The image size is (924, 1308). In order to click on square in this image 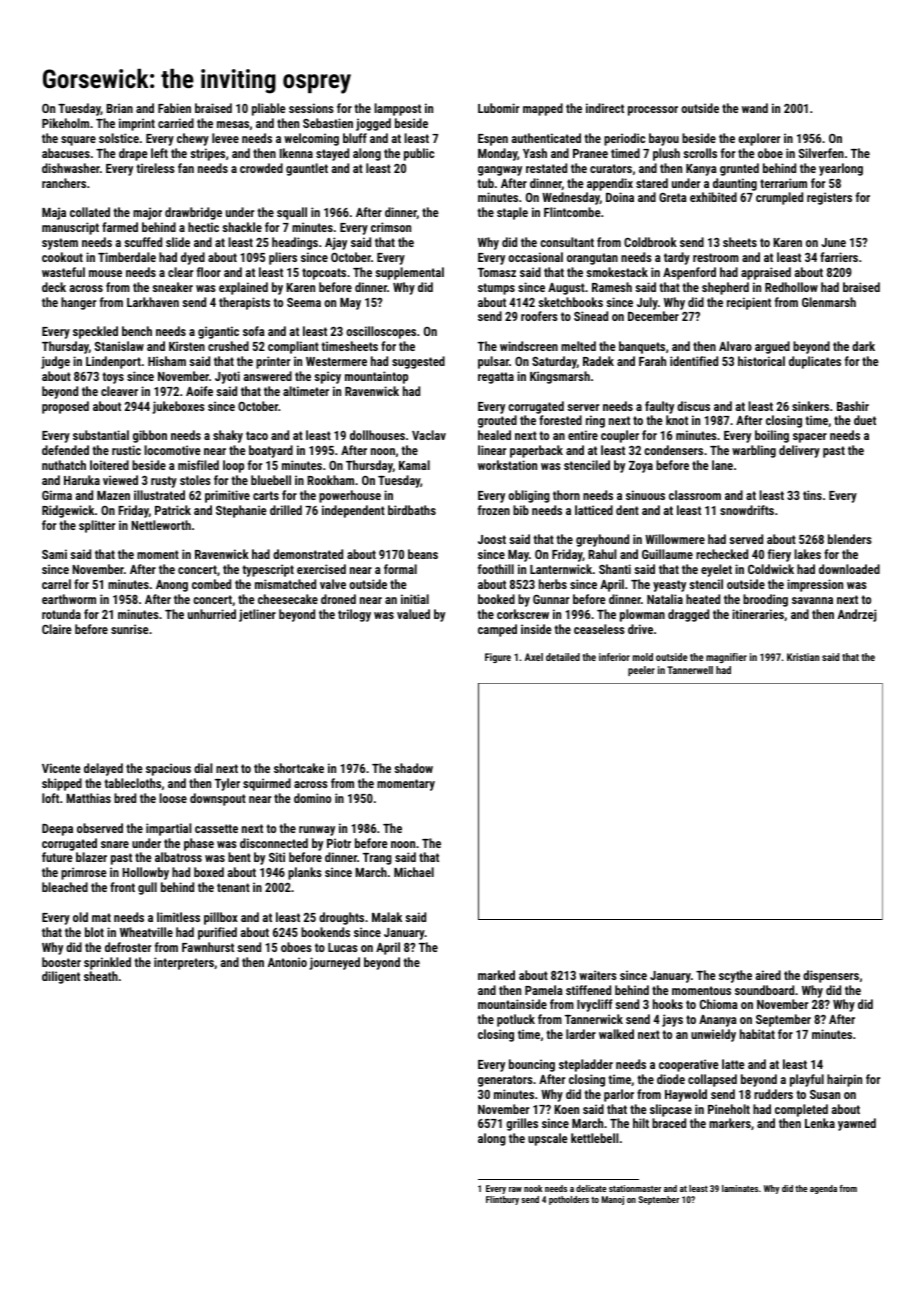, I will do `click(78, 141)`.
